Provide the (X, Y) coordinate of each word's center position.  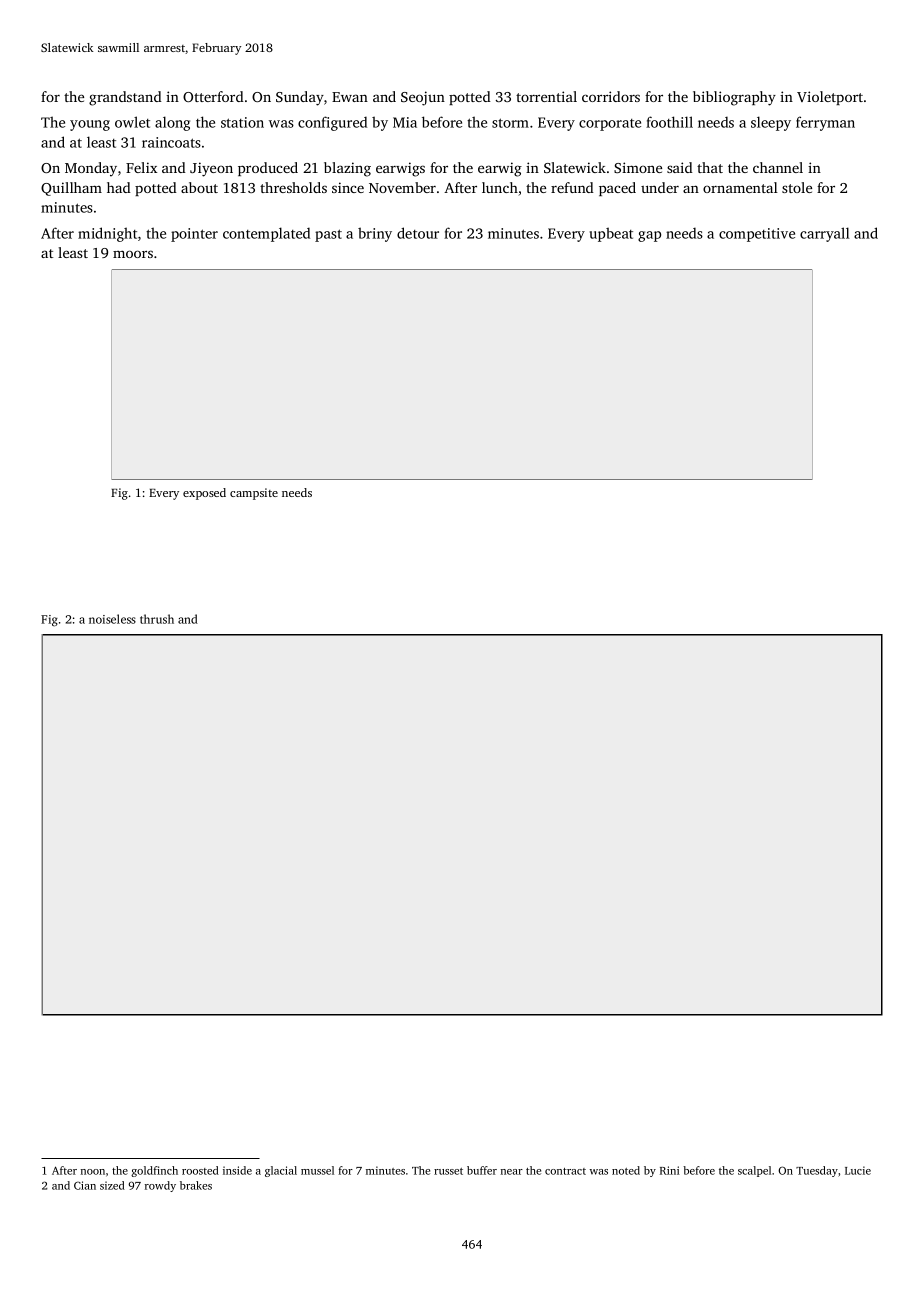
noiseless (112, 619)
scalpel (754, 1171)
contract (565, 1171)
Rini (670, 1170)
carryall (824, 234)
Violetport (830, 98)
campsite (254, 494)
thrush (157, 619)
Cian (85, 1185)
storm (510, 123)
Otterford (213, 96)
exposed (204, 494)
